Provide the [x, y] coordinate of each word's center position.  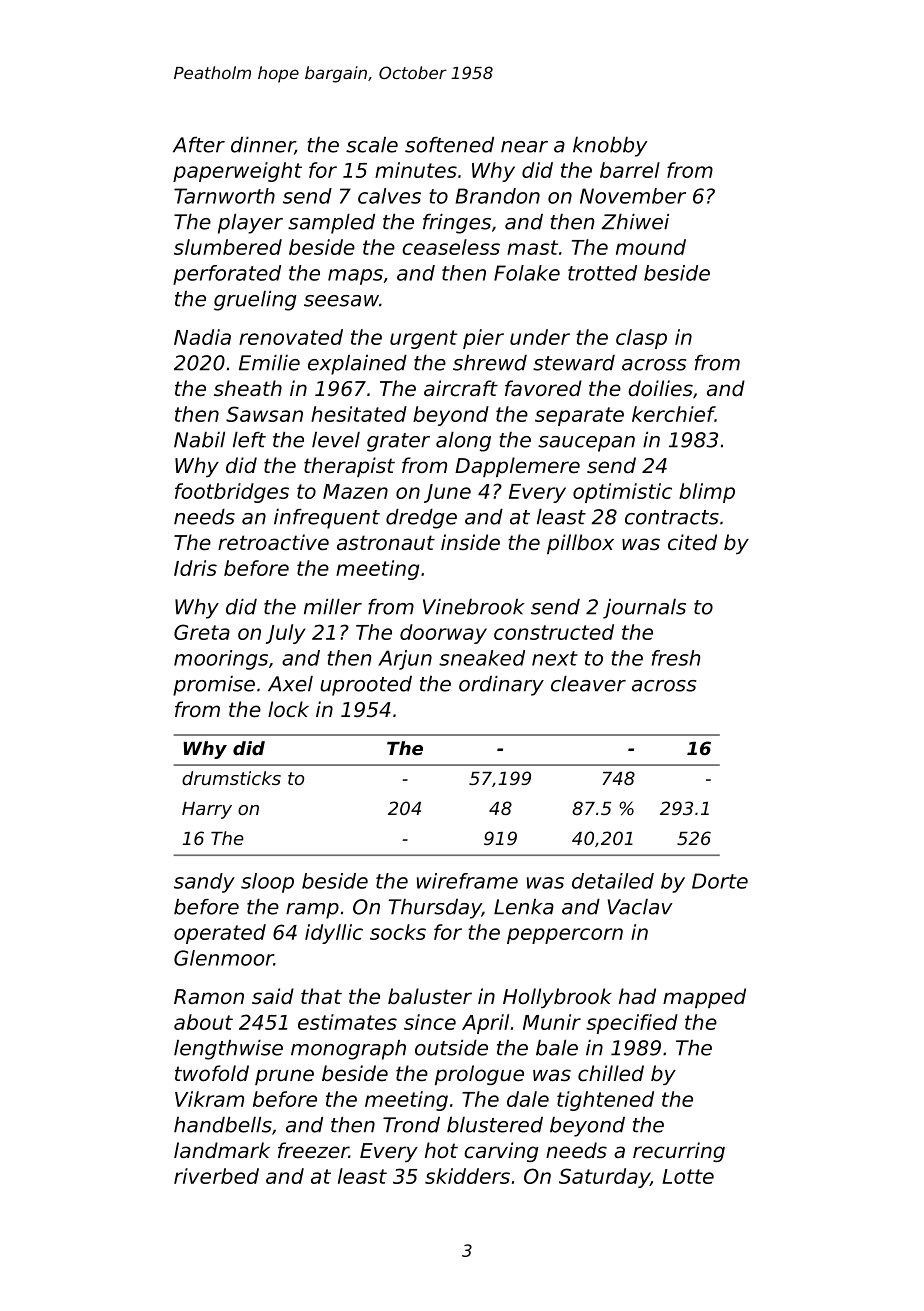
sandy [204, 883]
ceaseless [451, 247]
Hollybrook [557, 998]
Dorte [720, 881]
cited [692, 542]
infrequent [327, 519]
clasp [641, 339]
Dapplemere [517, 467]
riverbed [216, 1176]
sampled [331, 224]
